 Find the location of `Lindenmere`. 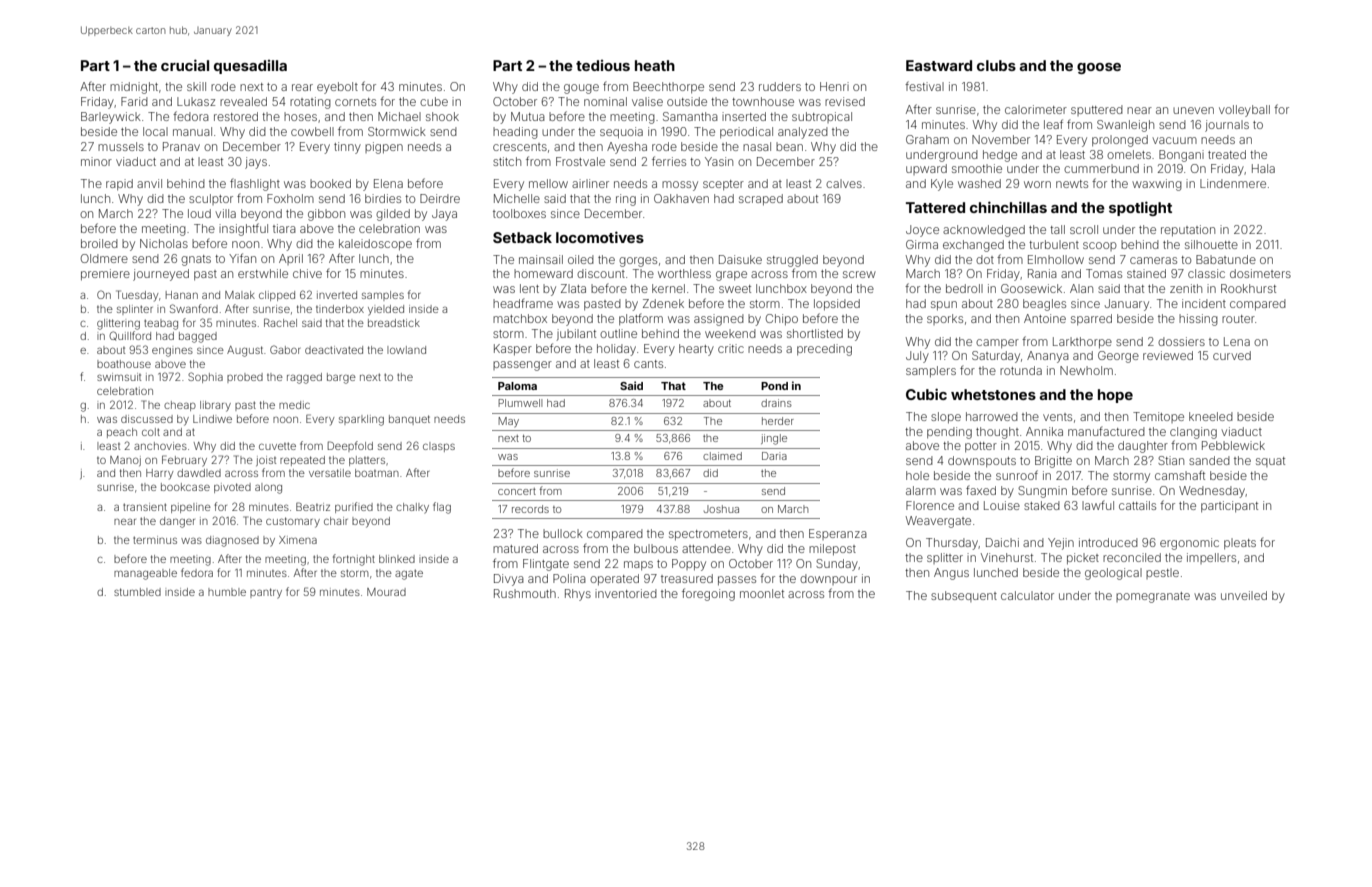

Lindenmere is located at coordinates (1233, 183).
